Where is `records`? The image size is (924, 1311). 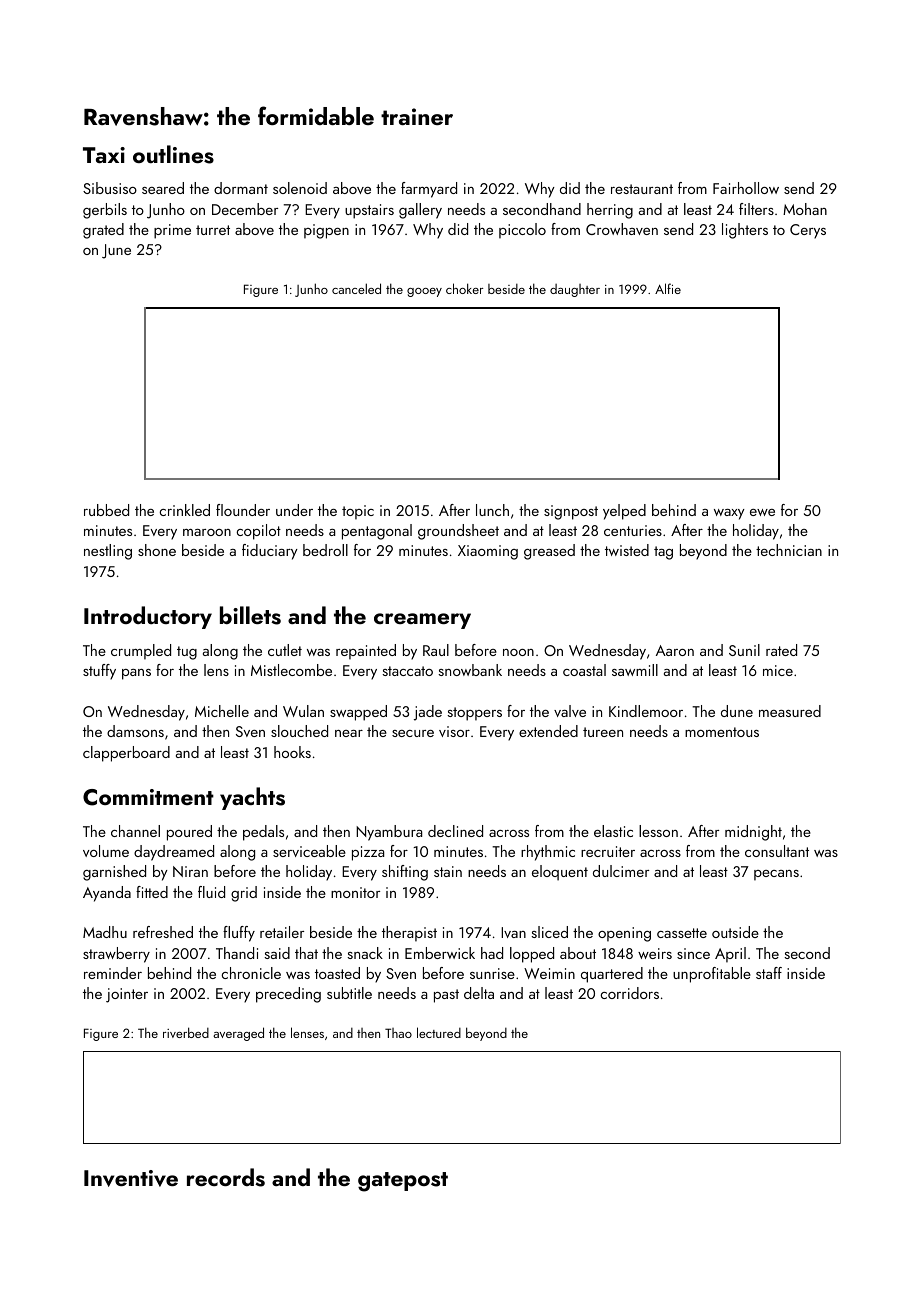 records is located at coordinates (226, 1177).
